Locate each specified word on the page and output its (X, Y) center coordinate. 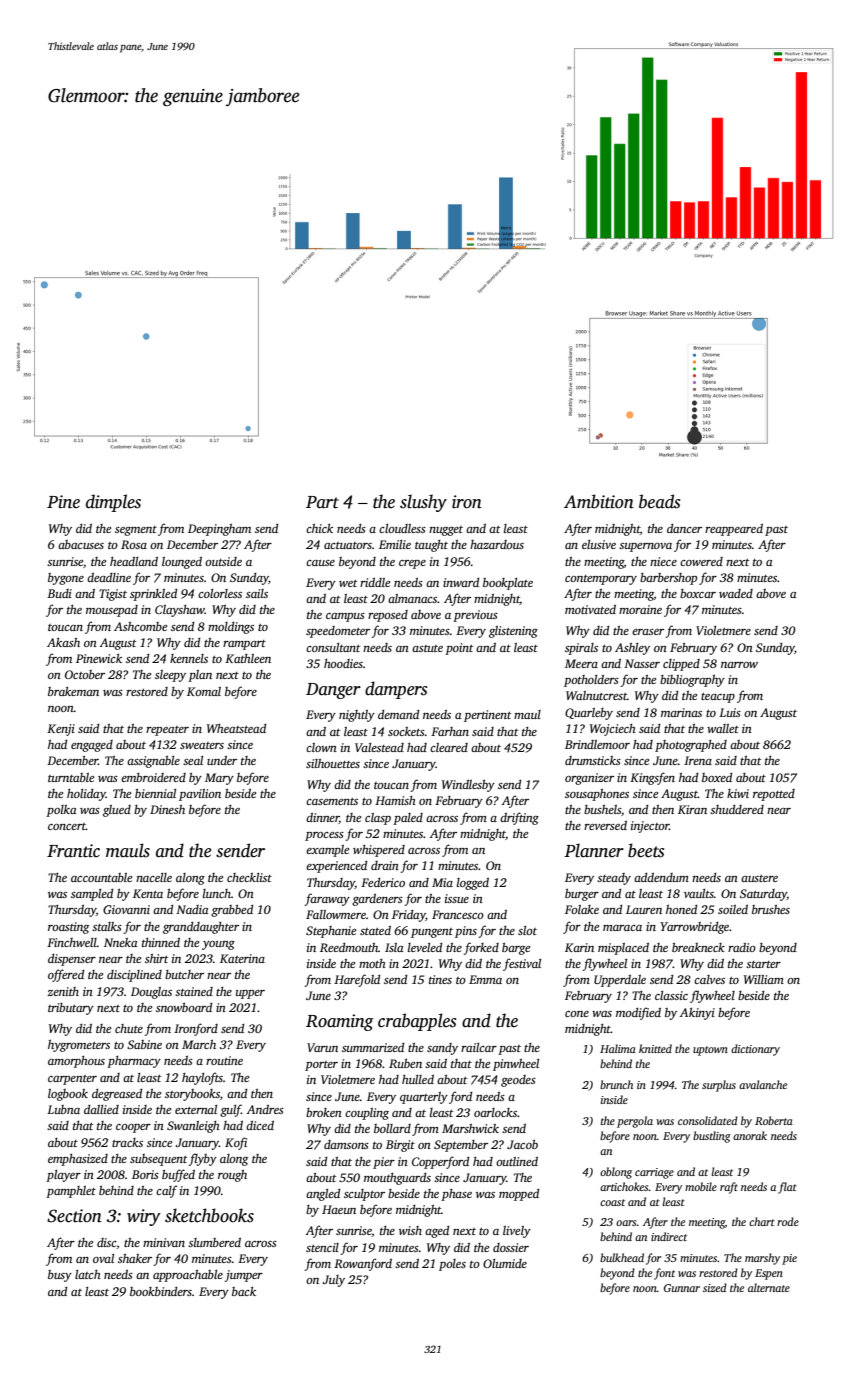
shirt (156, 958)
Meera (581, 663)
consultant (333, 647)
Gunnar (682, 1288)
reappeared (734, 530)
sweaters (202, 745)
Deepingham (219, 530)
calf (166, 1191)
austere (759, 878)
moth (372, 963)
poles (452, 1265)
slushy (423, 503)
